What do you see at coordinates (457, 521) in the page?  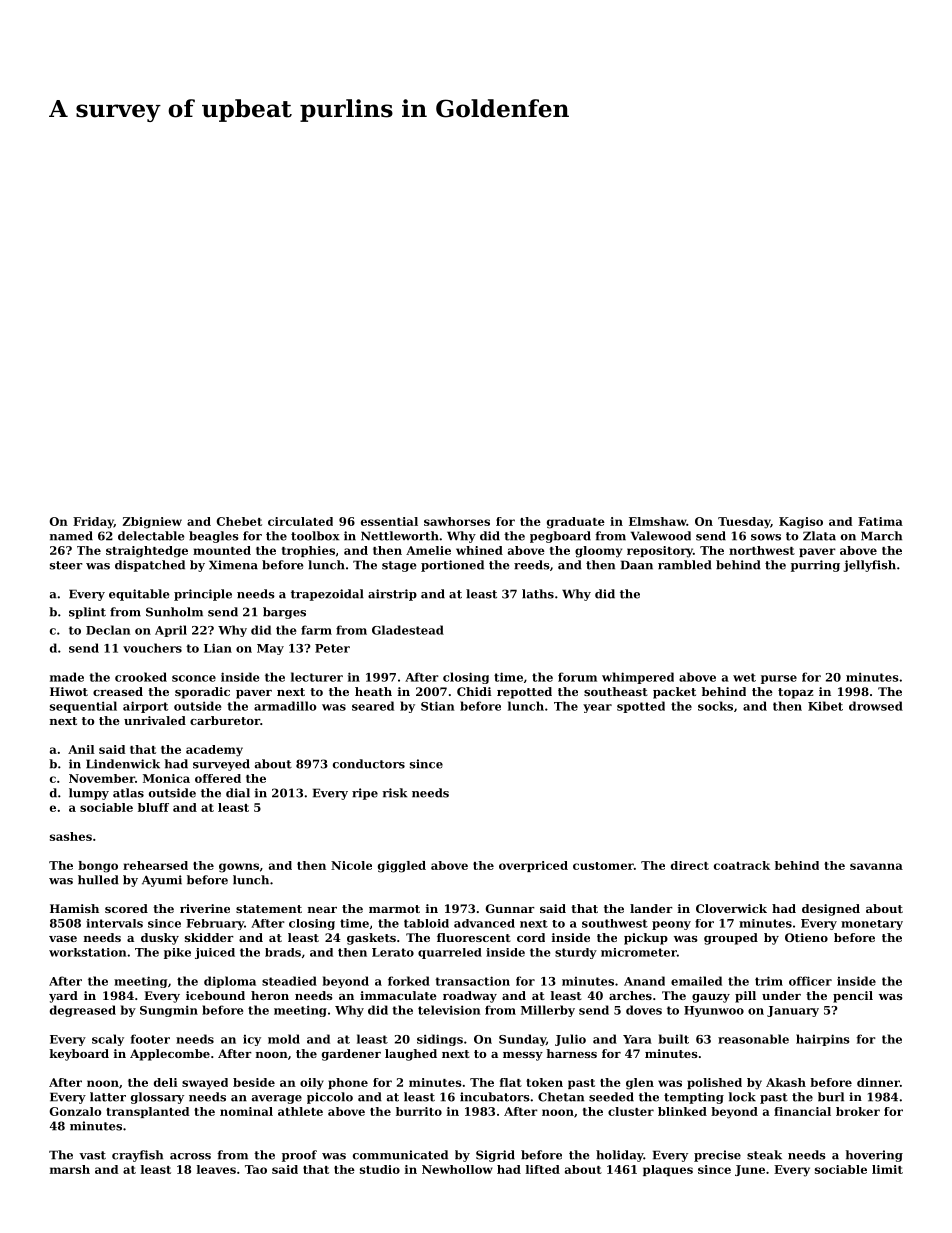 I see `sawhorses` at bounding box center [457, 521].
